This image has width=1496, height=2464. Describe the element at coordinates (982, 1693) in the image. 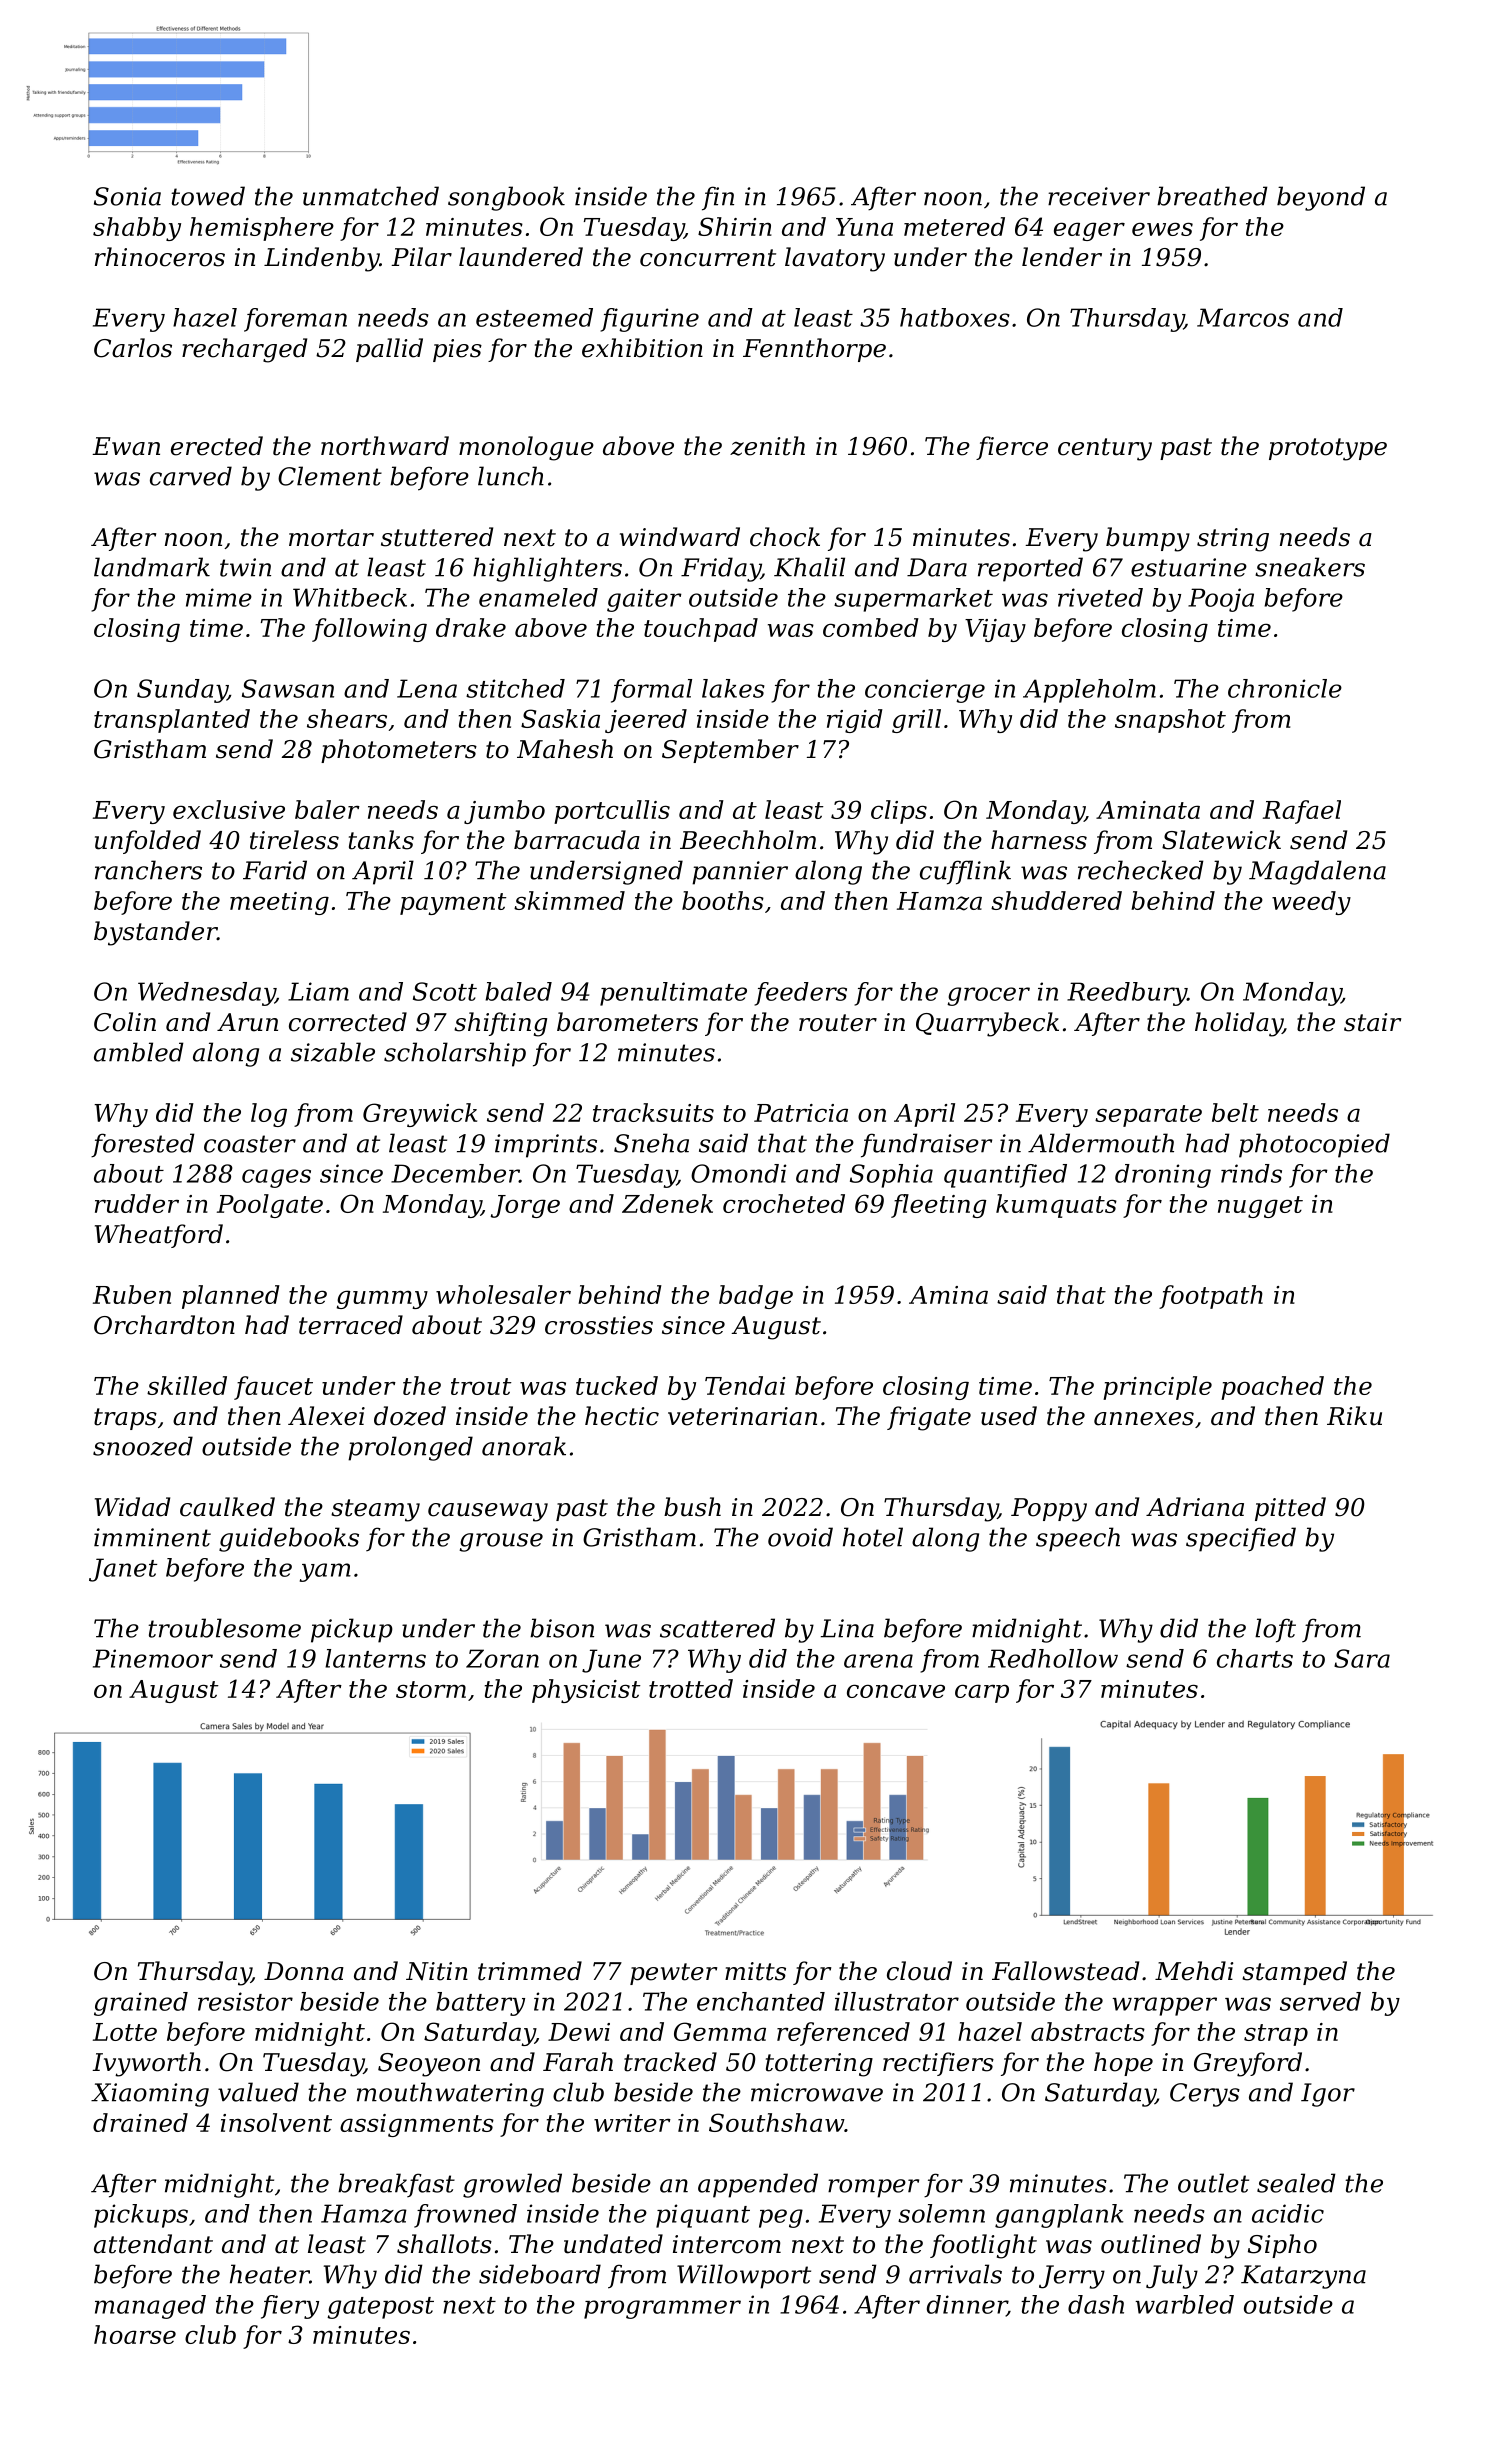

I see `carp` at that location.
